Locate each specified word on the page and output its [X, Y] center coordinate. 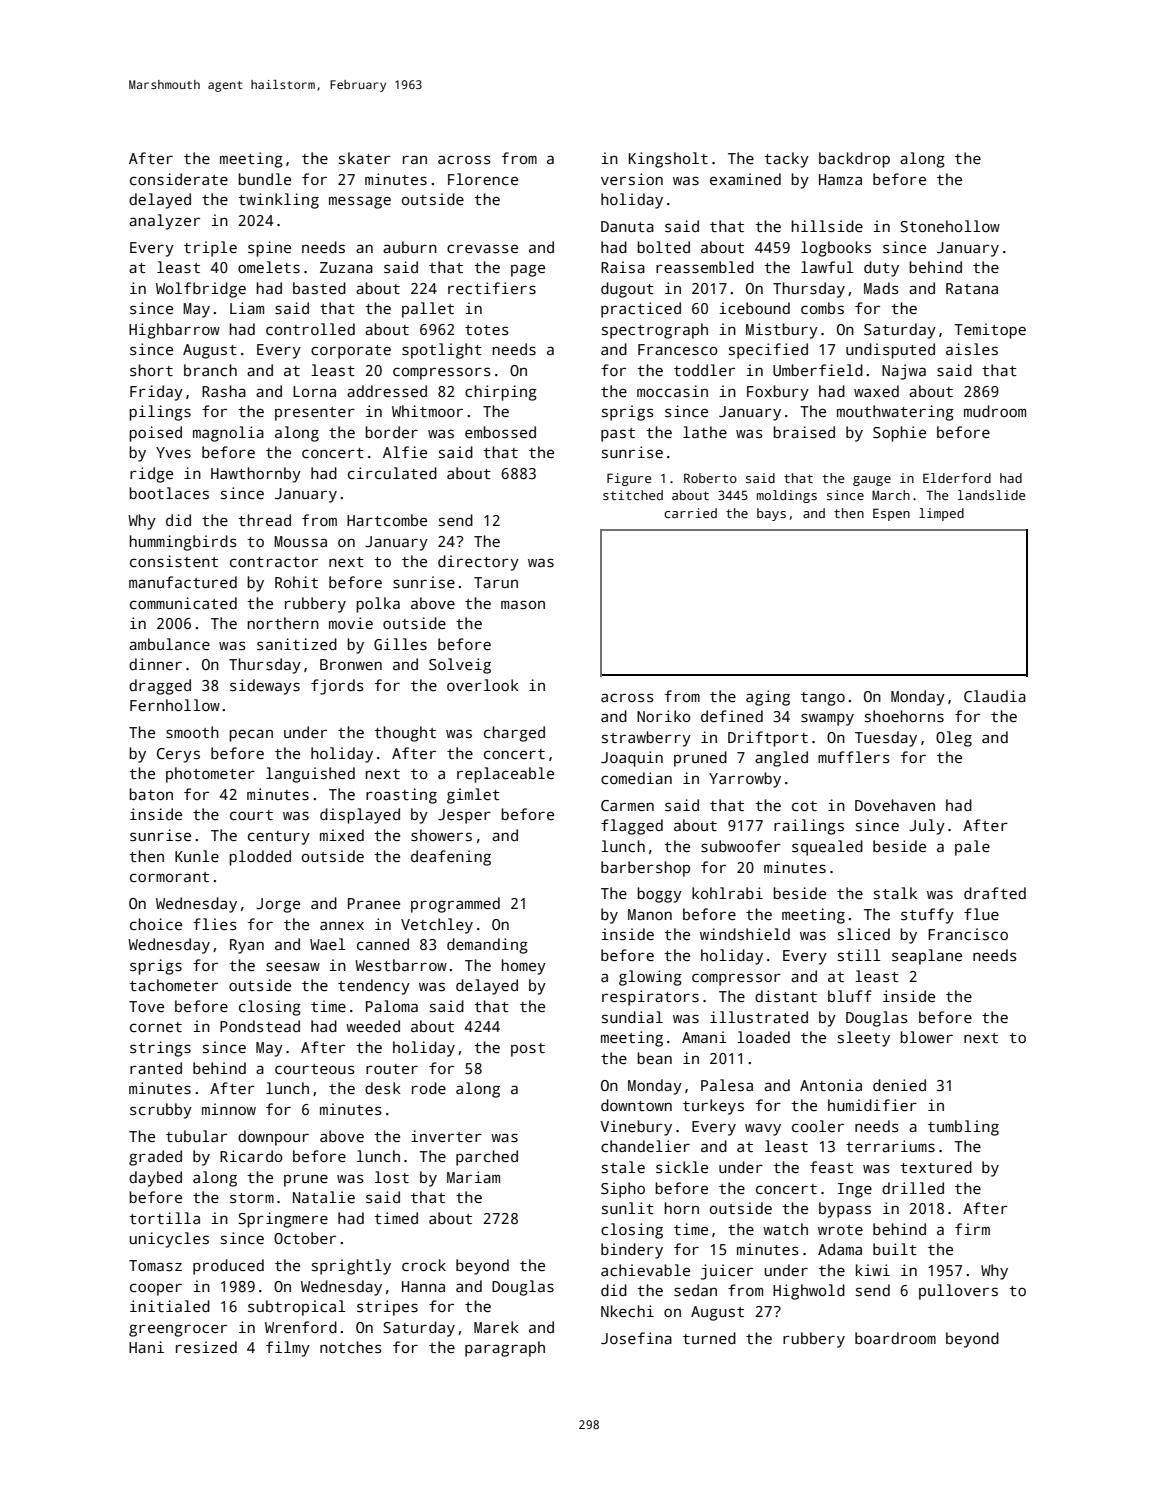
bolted [663, 247]
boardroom [895, 1338]
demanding [487, 946]
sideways [265, 687]
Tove [146, 1006]
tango [823, 699]
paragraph [505, 1349]
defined [732, 716]
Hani [146, 1347]
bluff [850, 996]
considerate [179, 179]
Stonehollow [950, 226]
